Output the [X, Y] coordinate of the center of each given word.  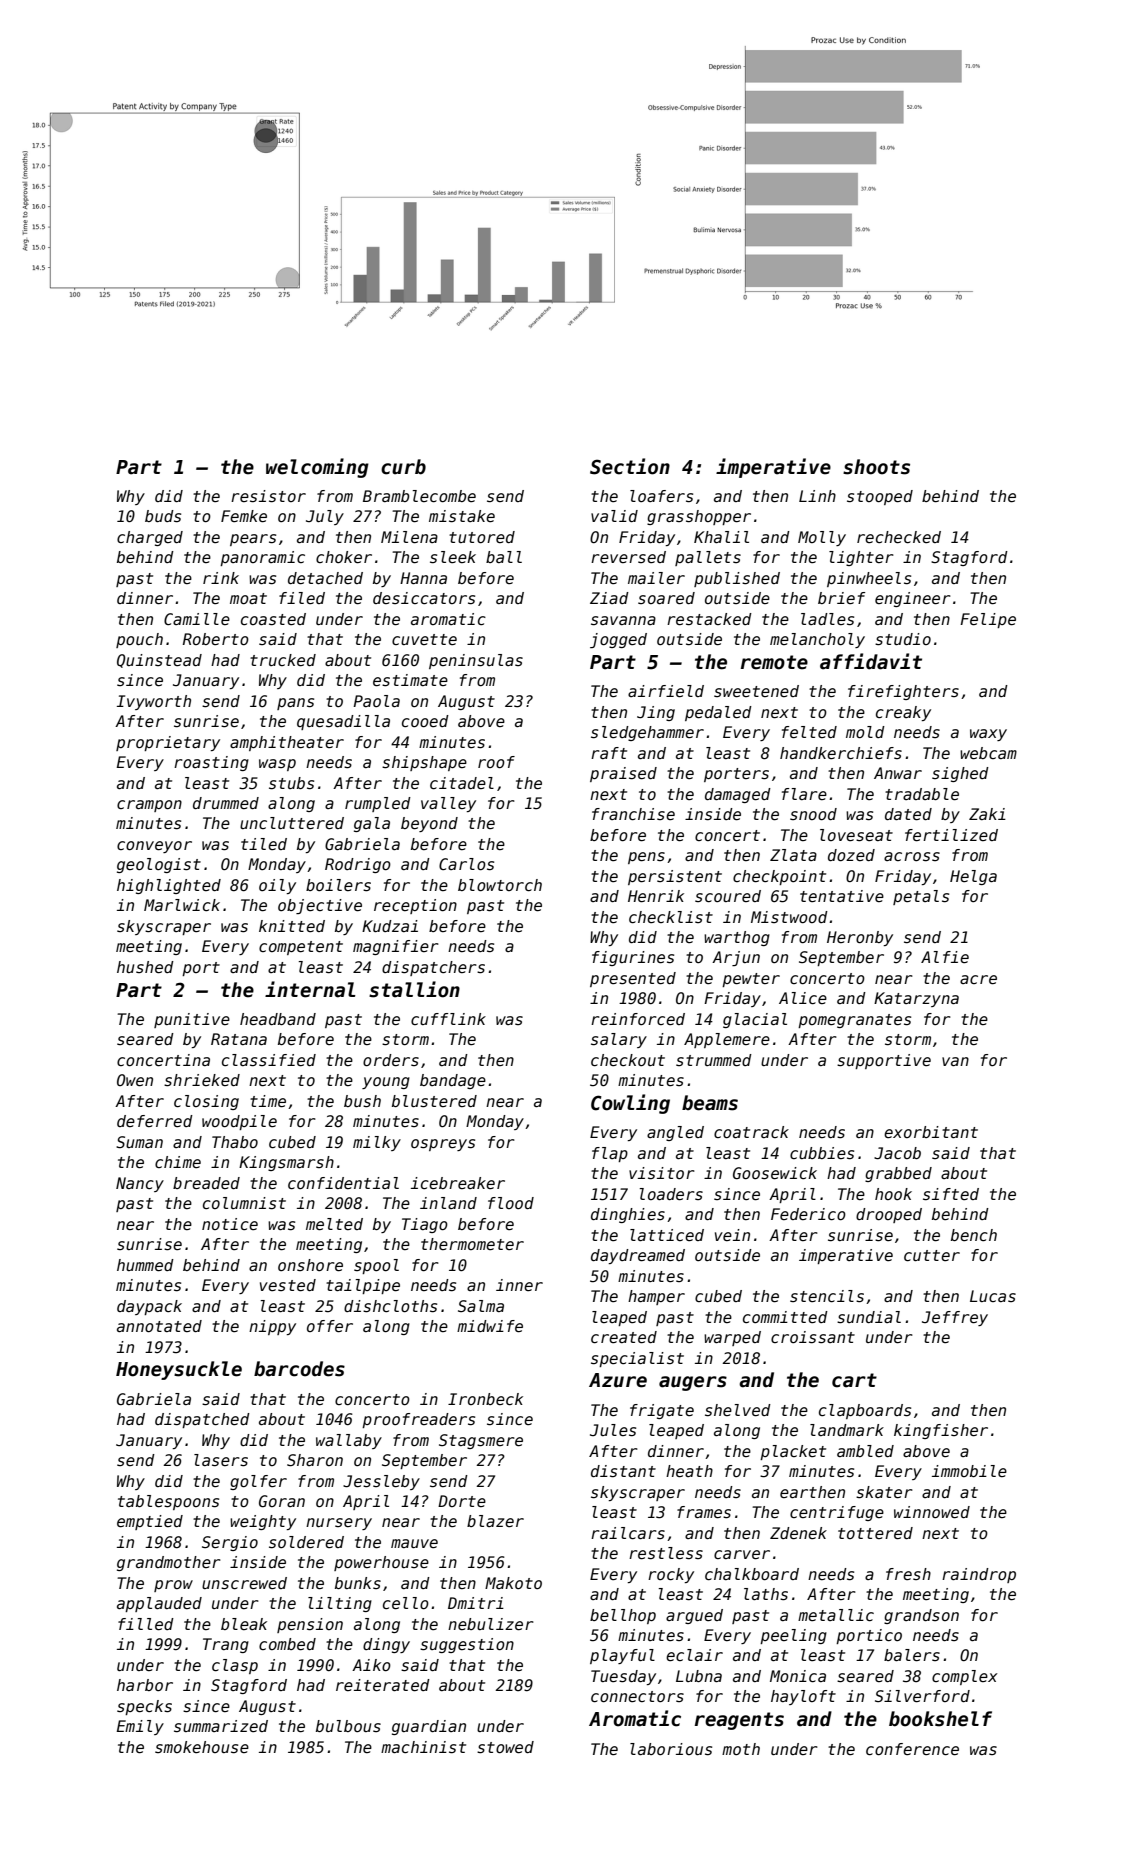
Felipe [988, 620]
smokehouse [202, 1747]
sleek [453, 557]
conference [912, 1749]
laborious [671, 1749]
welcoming [317, 468]
